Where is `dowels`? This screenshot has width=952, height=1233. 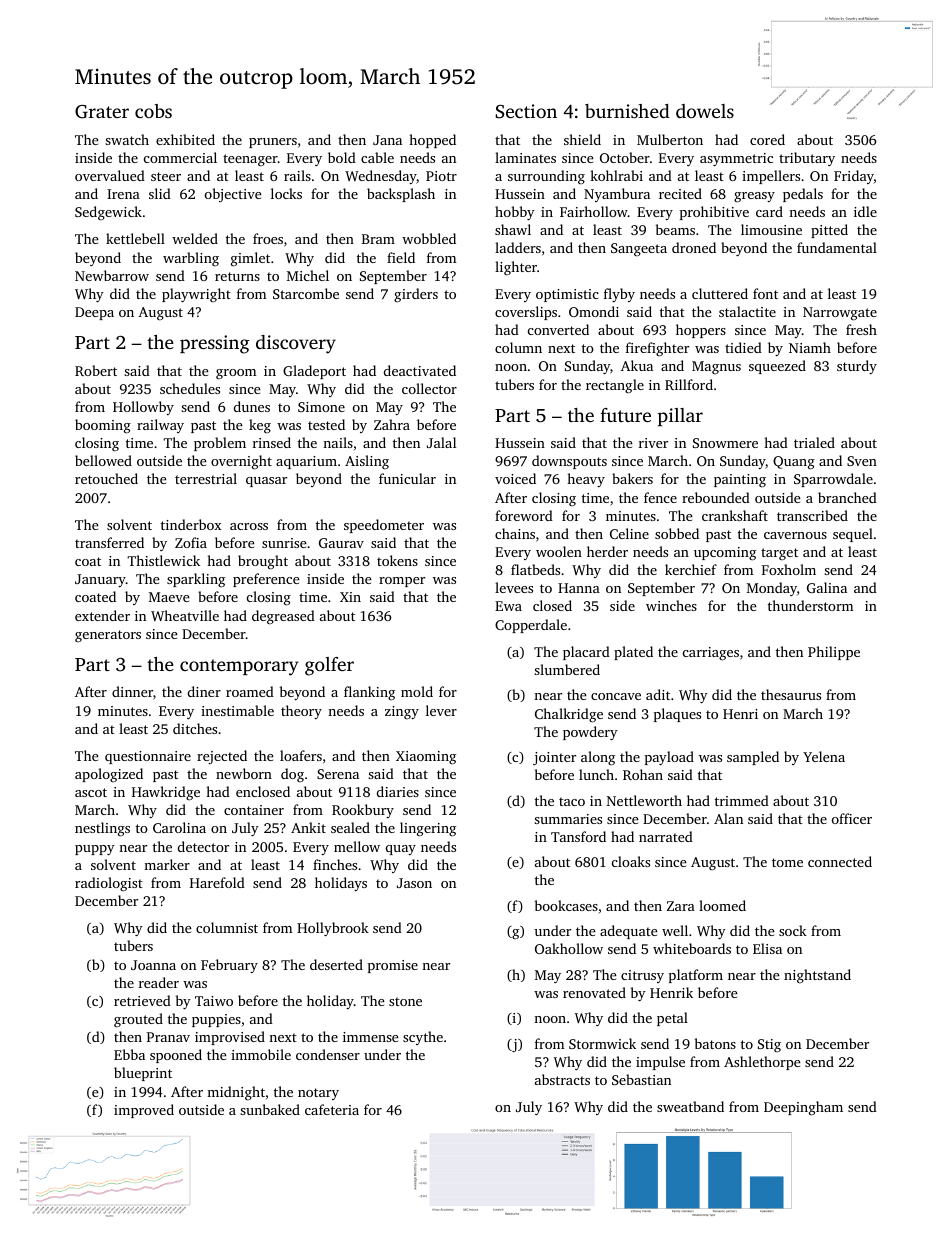
dowels is located at coordinates (705, 111).
